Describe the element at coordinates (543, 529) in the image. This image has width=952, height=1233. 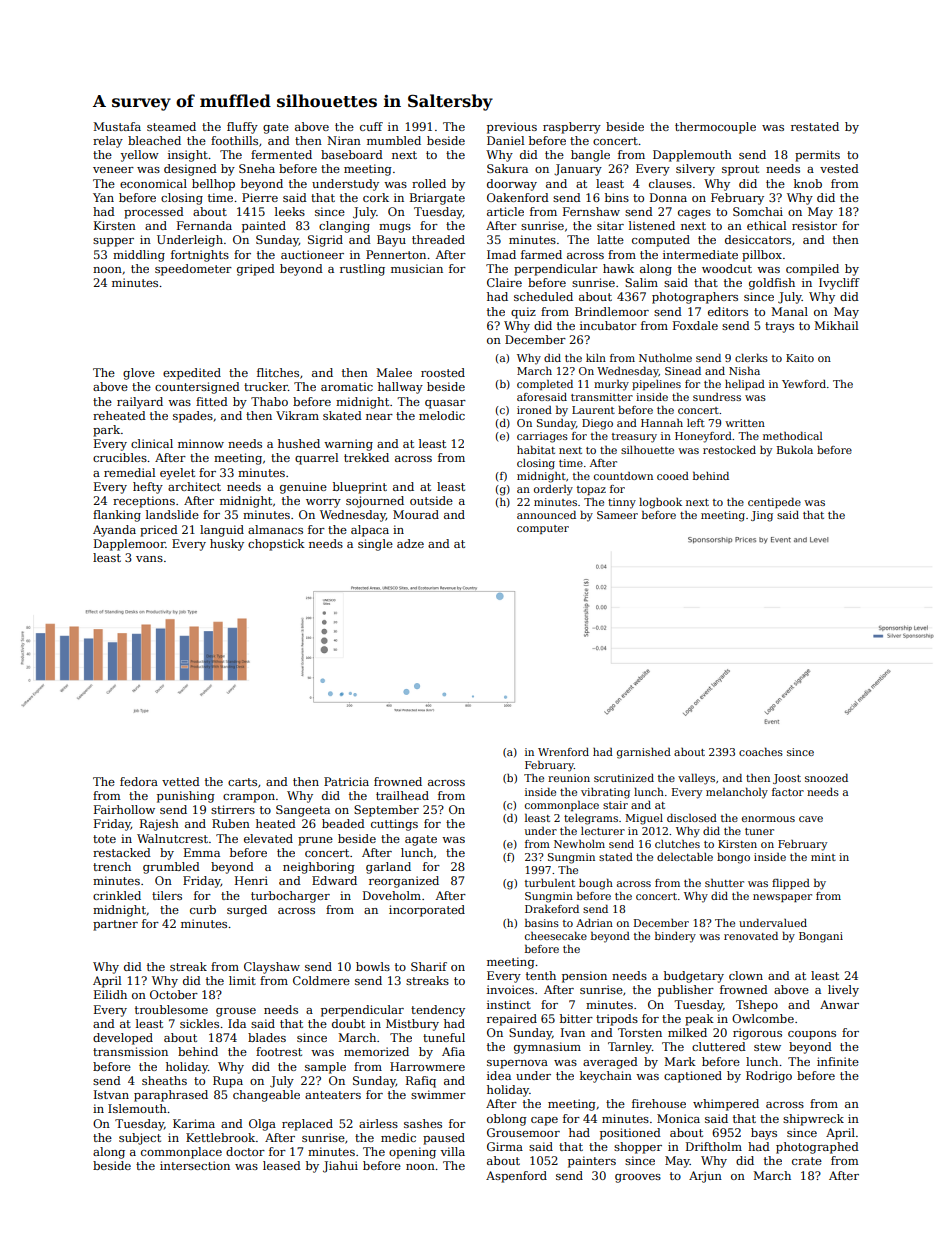
I see `computer` at that location.
